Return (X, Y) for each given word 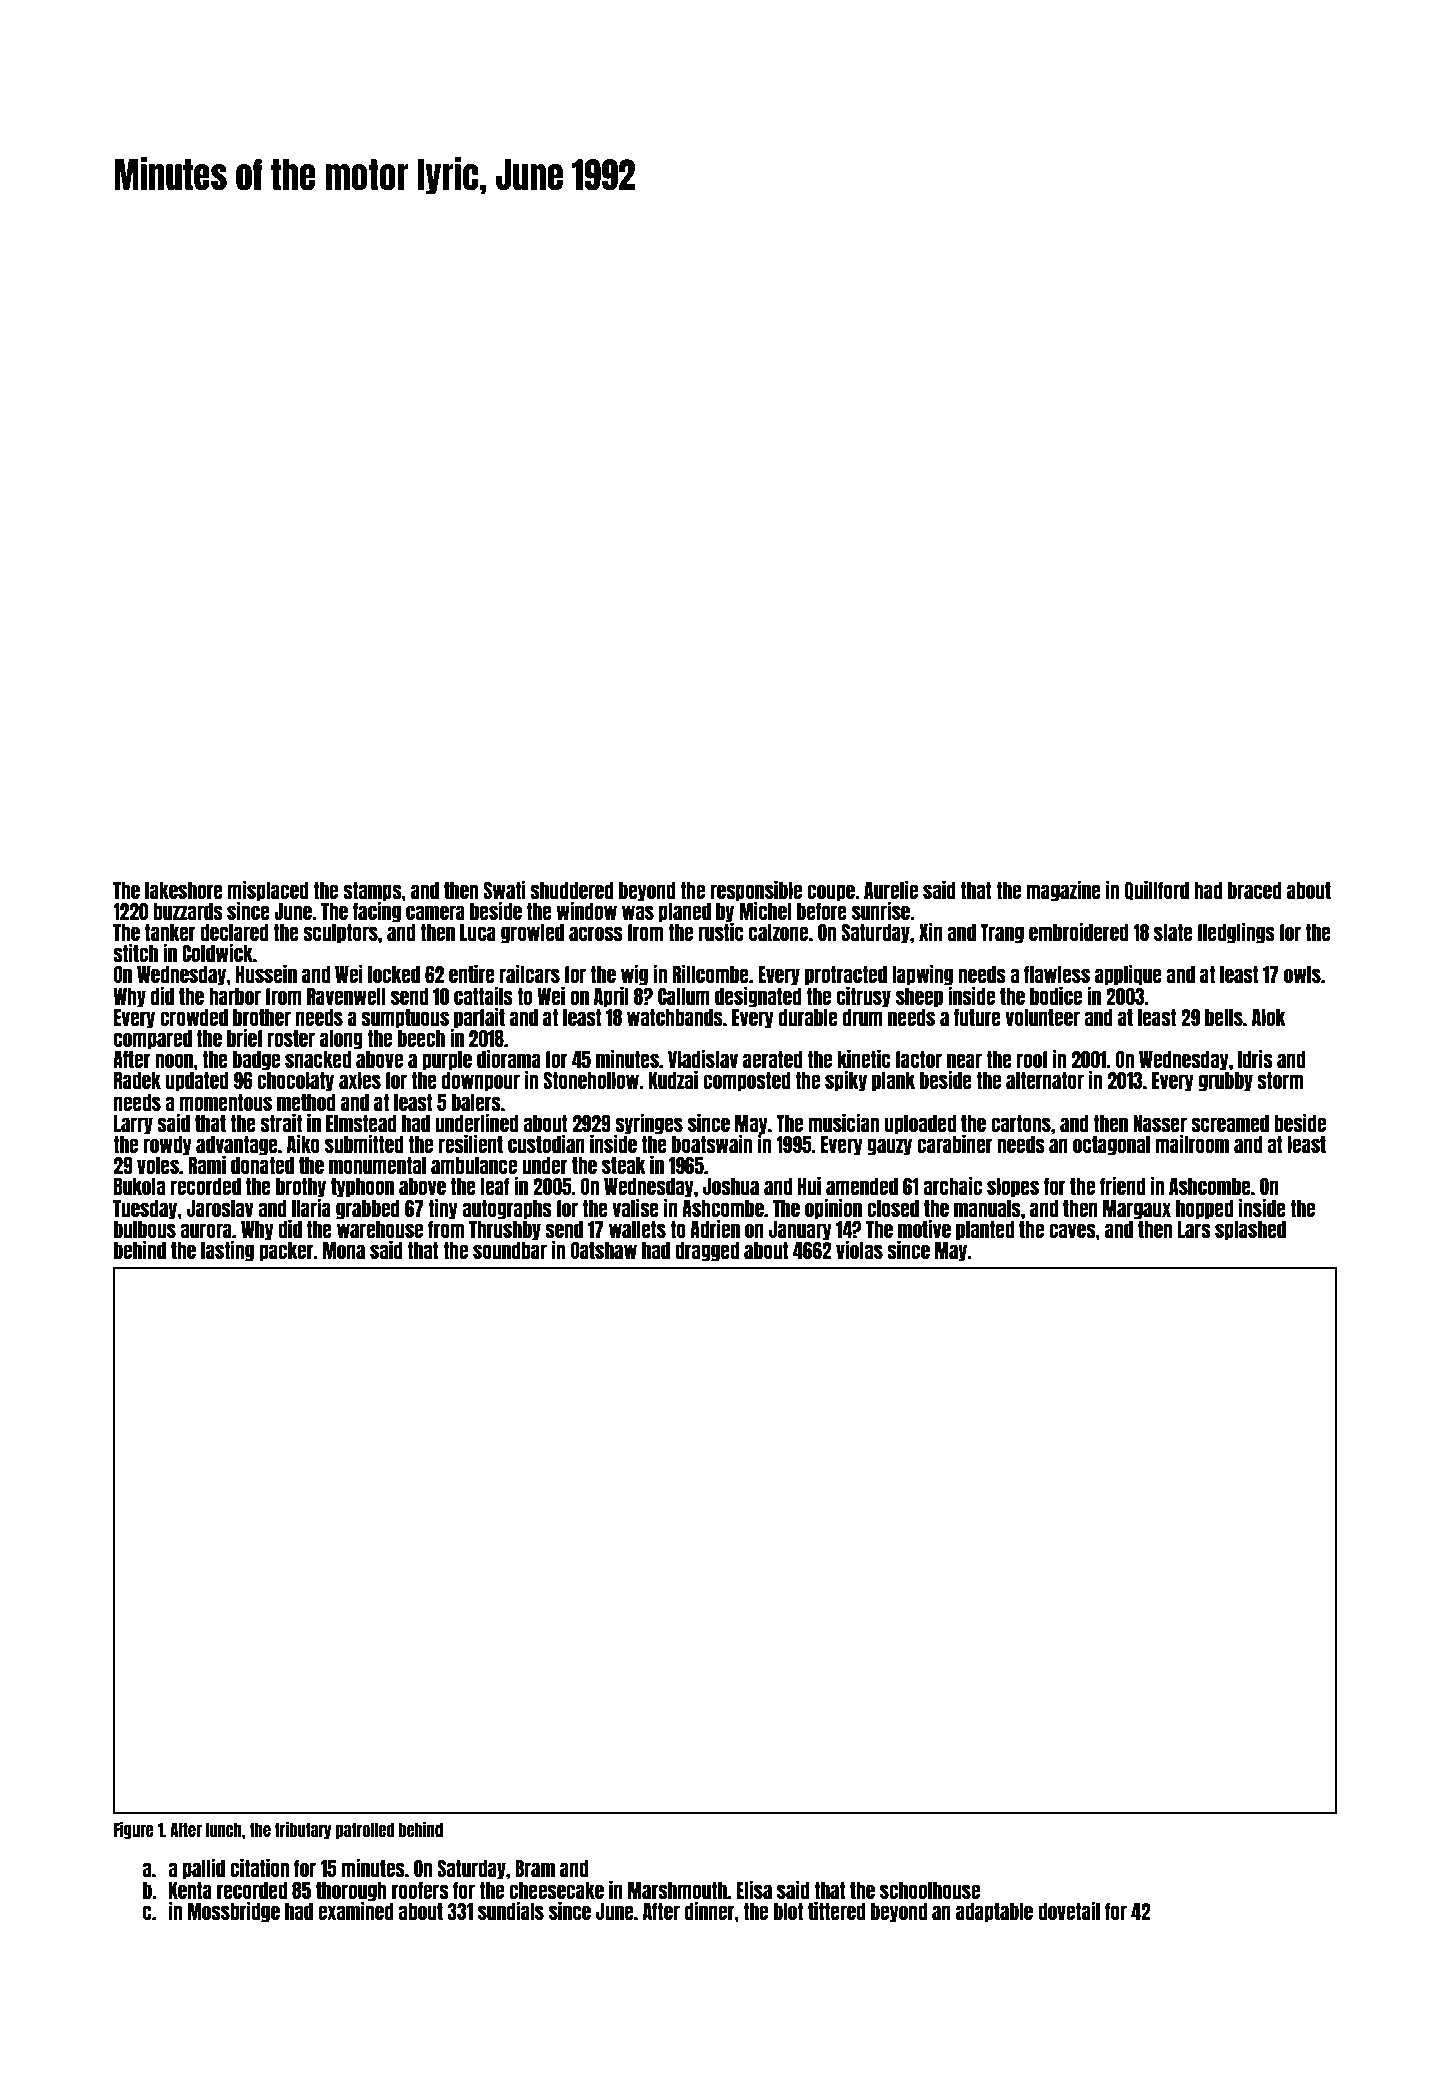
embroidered (1078, 931)
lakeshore (184, 890)
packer (286, 1252)
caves (1072, 1230)
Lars (1194, 1229)
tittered (836, 1910)
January (800, 1231)
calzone (778, 932)
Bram (535, 1868)
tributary (303, 1830)
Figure (134, 1830)
